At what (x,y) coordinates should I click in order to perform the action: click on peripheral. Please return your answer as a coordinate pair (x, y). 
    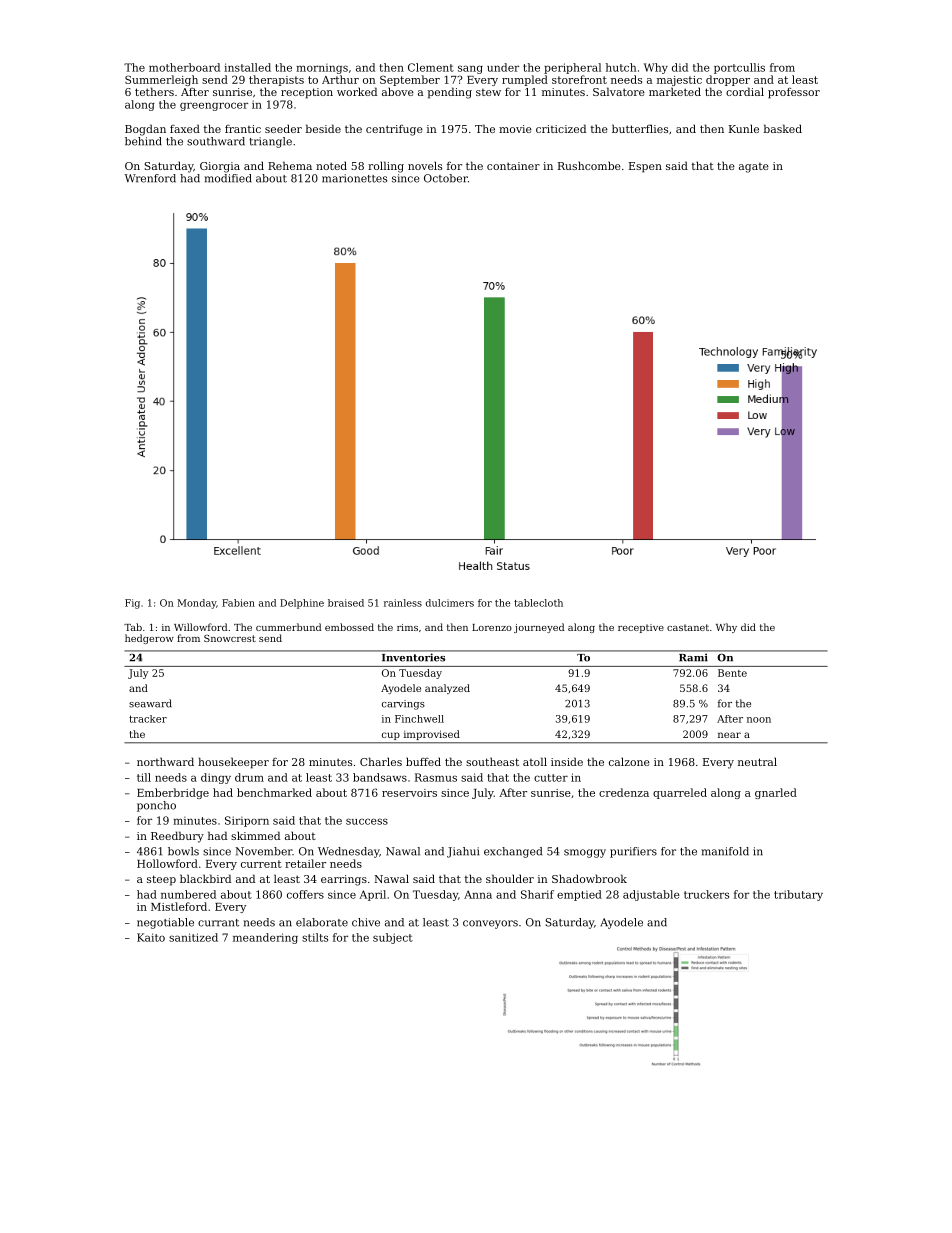
    Looking at the image, I should click on (572, 68).
